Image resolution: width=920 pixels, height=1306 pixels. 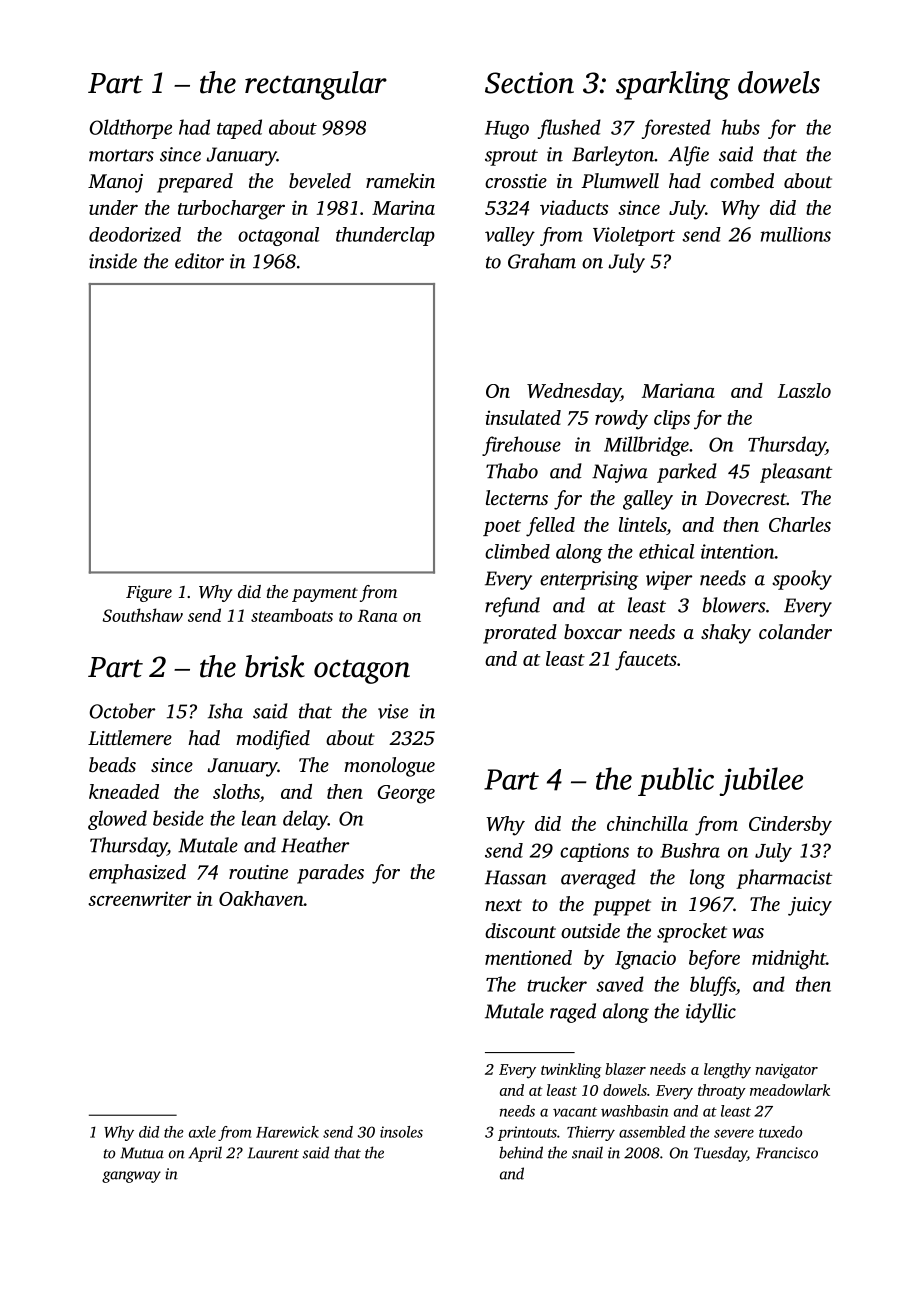 What do you see at coordinates (795, 631) in the image?
I see `colander` at bounding box center [795, 631].
